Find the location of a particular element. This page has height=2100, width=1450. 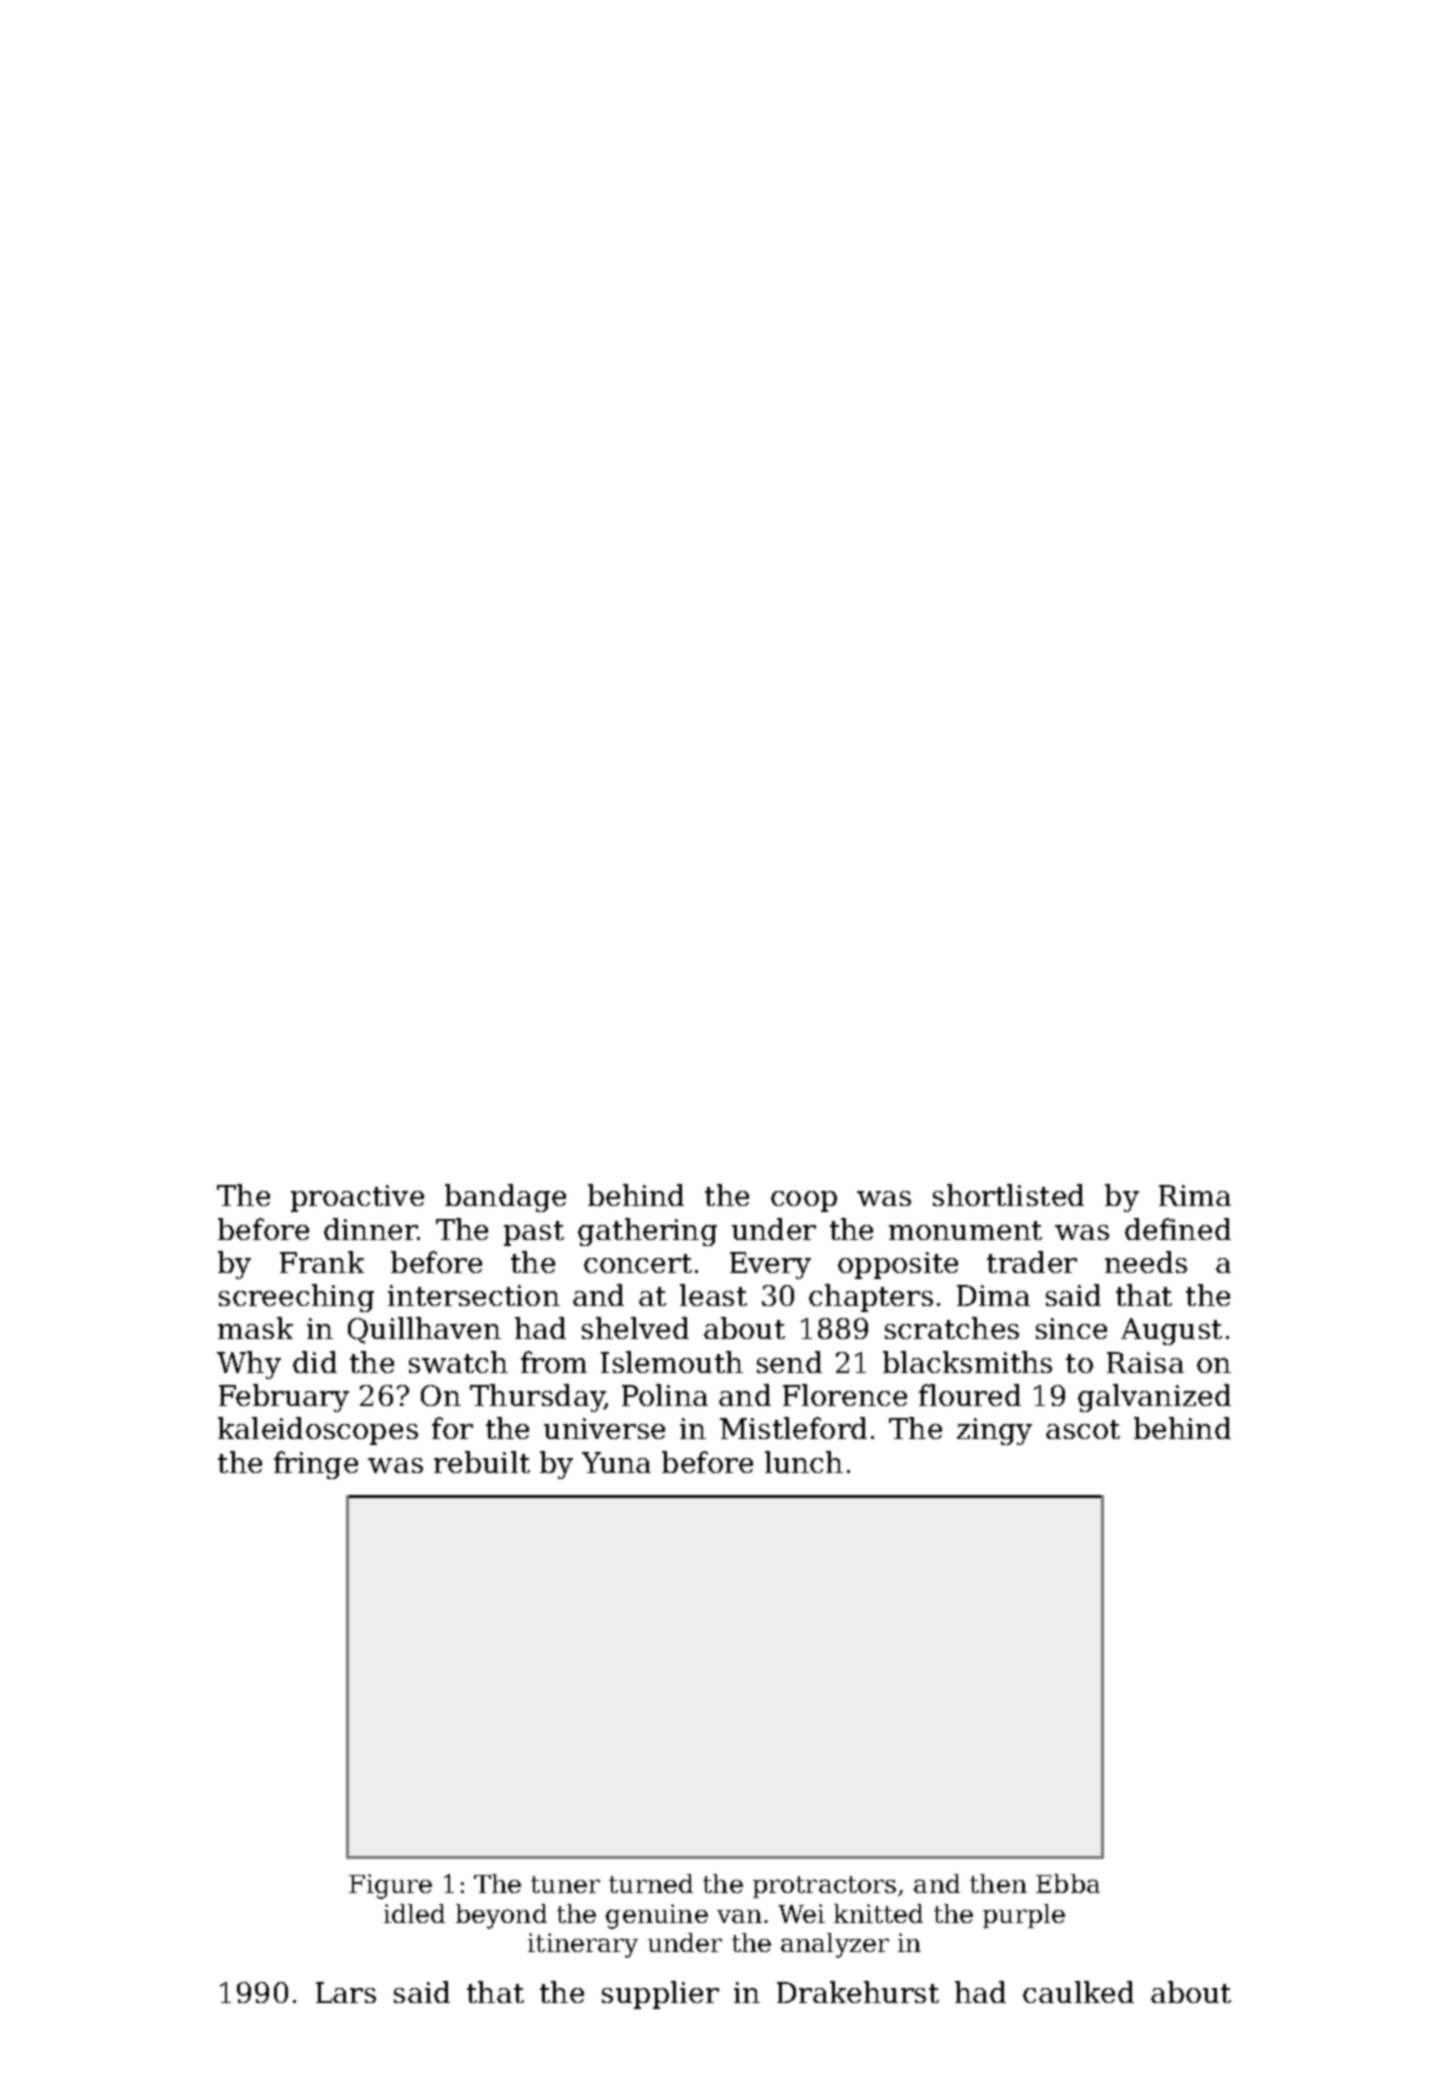

gathering is located at coordinates (647, 1232).
